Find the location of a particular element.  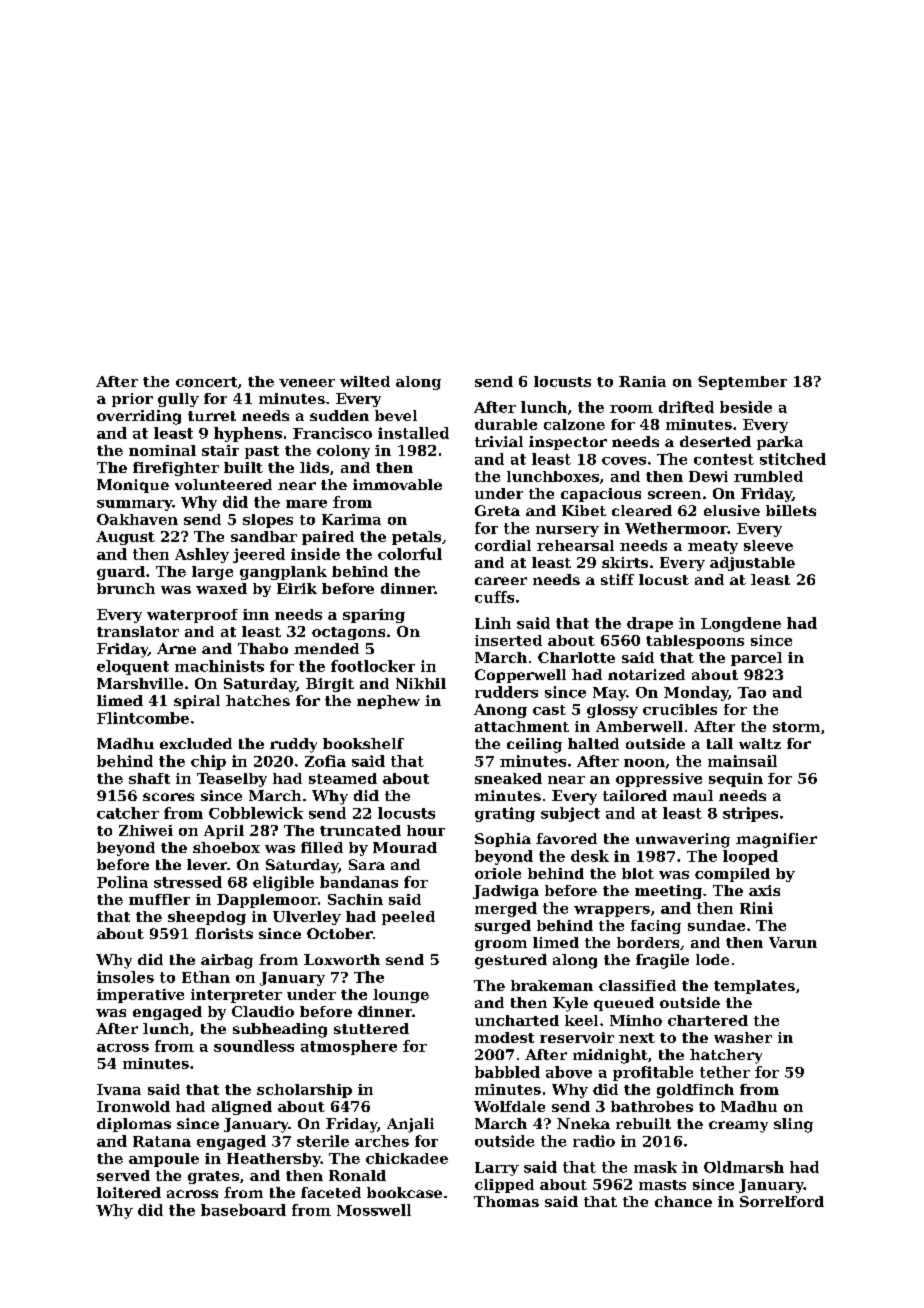

sandbar is located at coordinates (264, 536).
